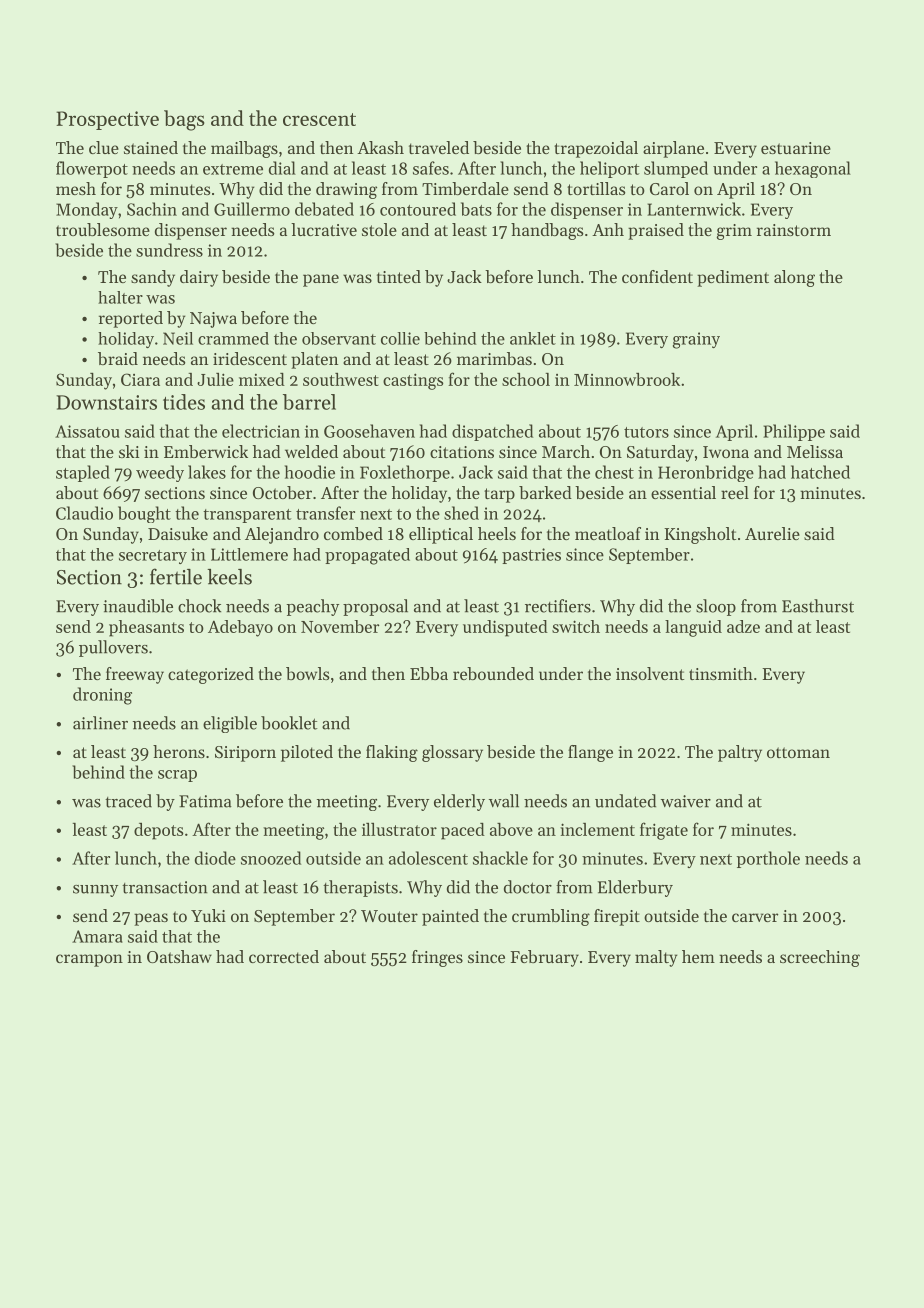  I want to click on porthole, so click(768, 859).
